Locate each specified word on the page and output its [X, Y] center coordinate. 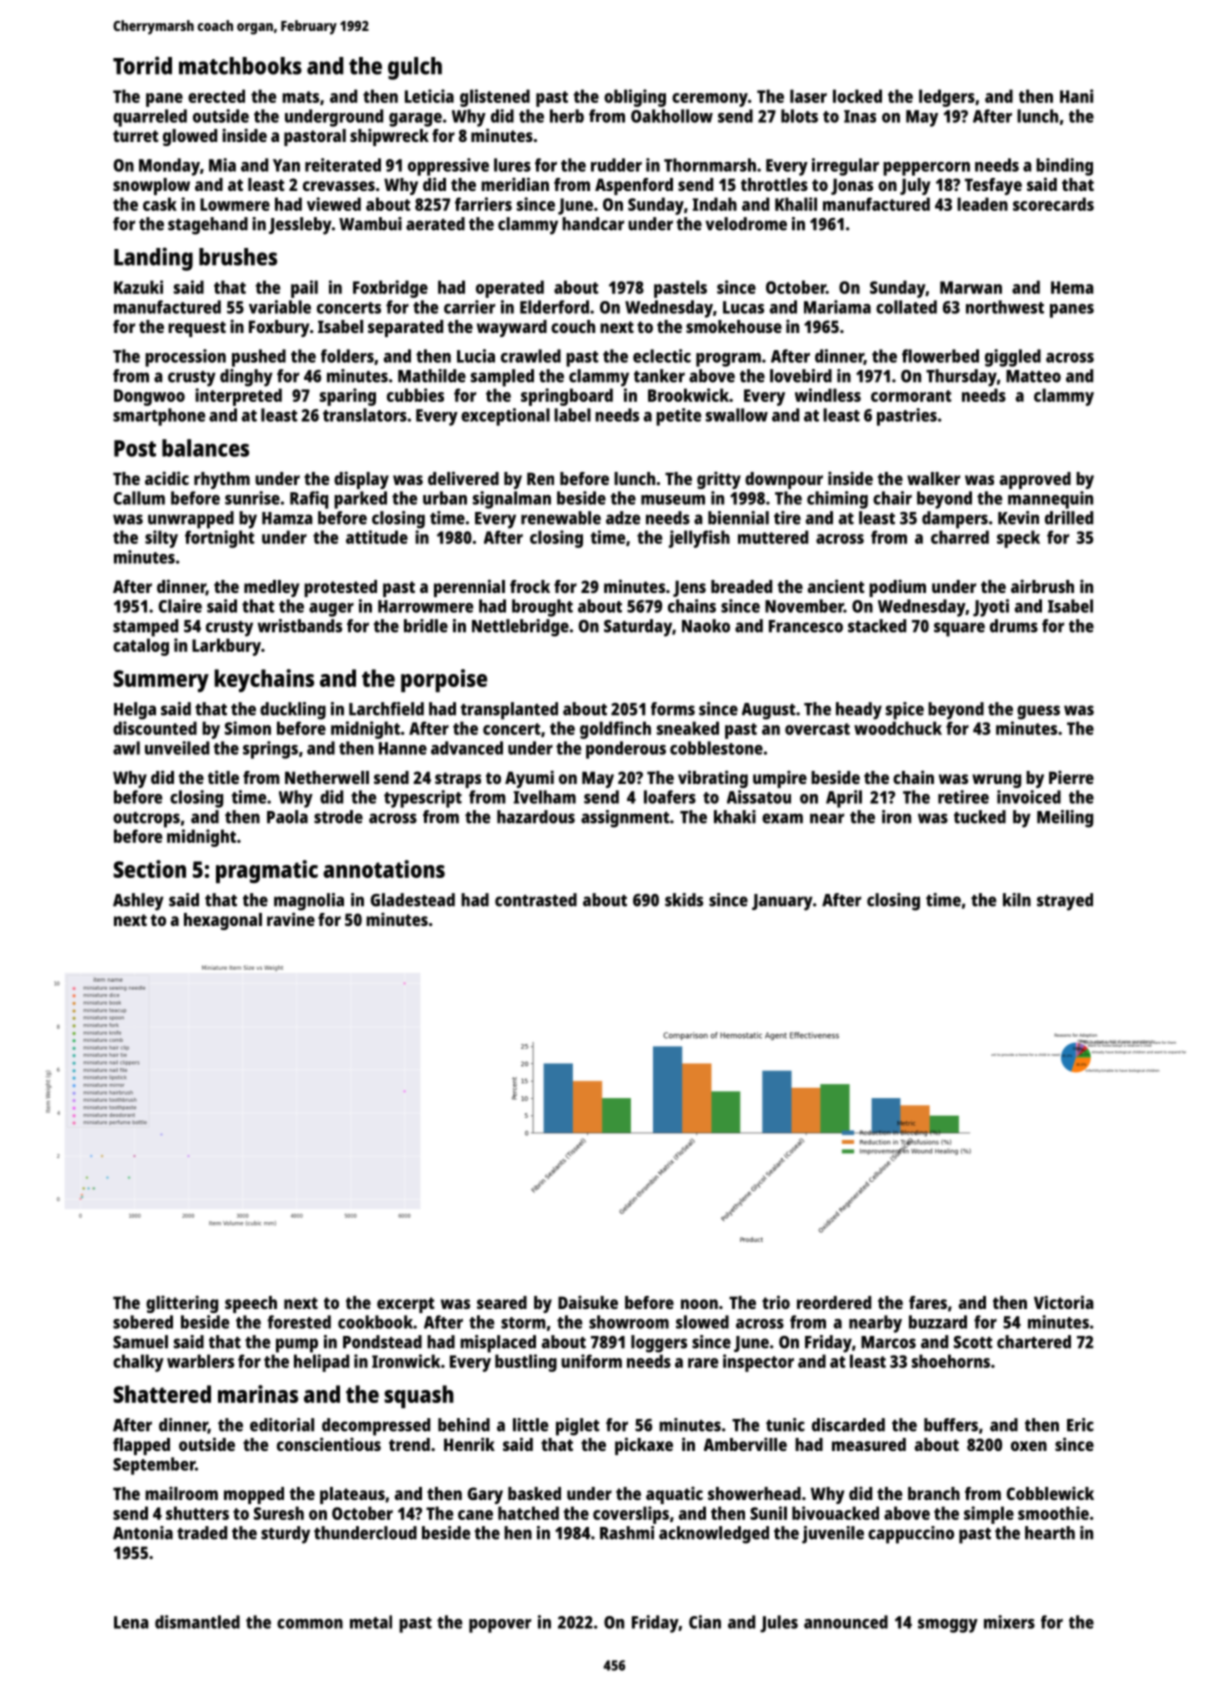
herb [567, 116]
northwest [1005, 307]
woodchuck [898, 728]
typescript [423, 799]
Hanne [403, 748]
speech [251, 1304]
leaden [982, 204]
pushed [259, 358]
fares [928, 1302]
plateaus [352, 1495]
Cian [705, 1622]
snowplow [151, 186]
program [728, 360]
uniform [591, 1361]
